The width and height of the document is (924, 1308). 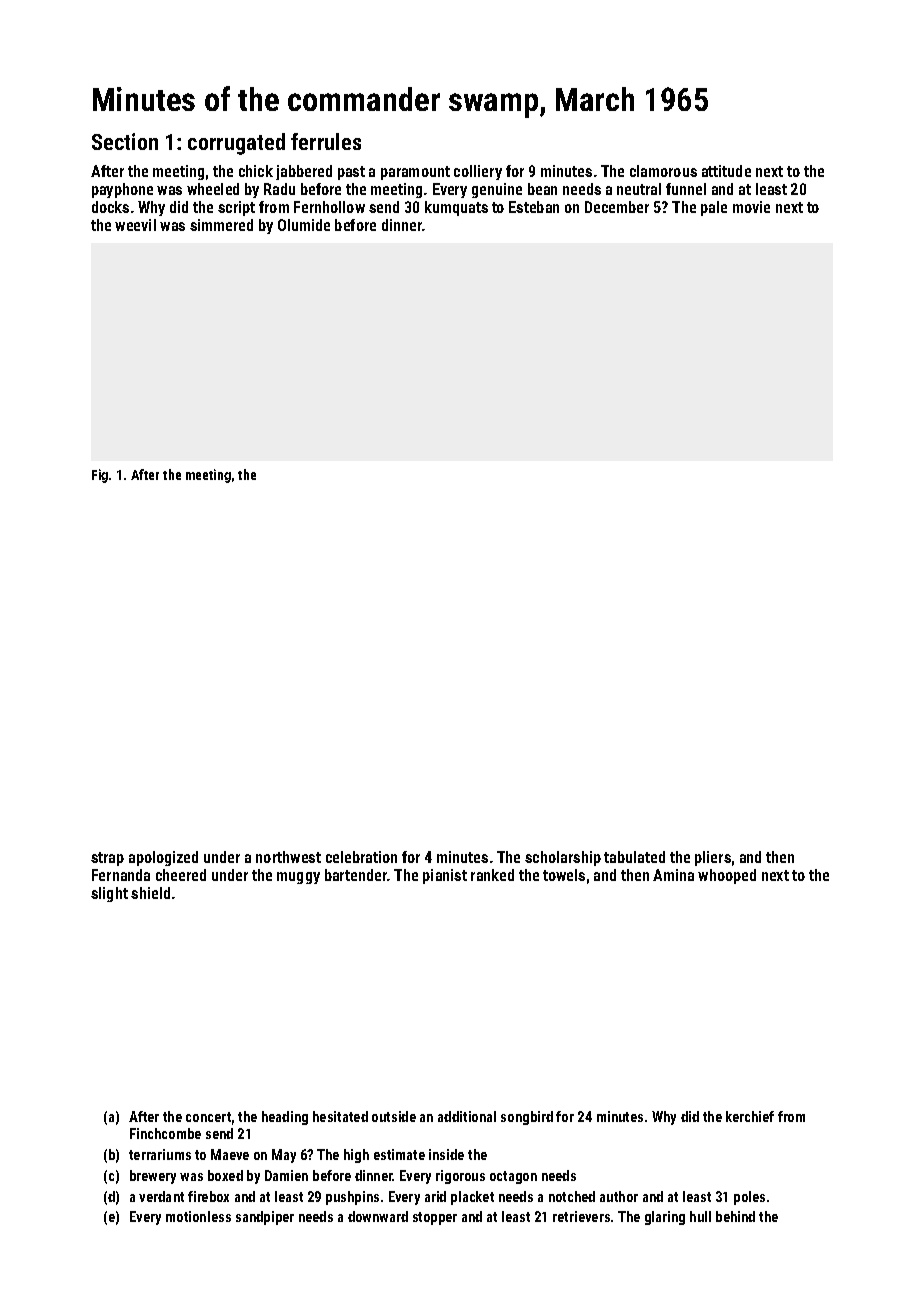 I want to click on kerchief, so click(x=750, y=1116).
